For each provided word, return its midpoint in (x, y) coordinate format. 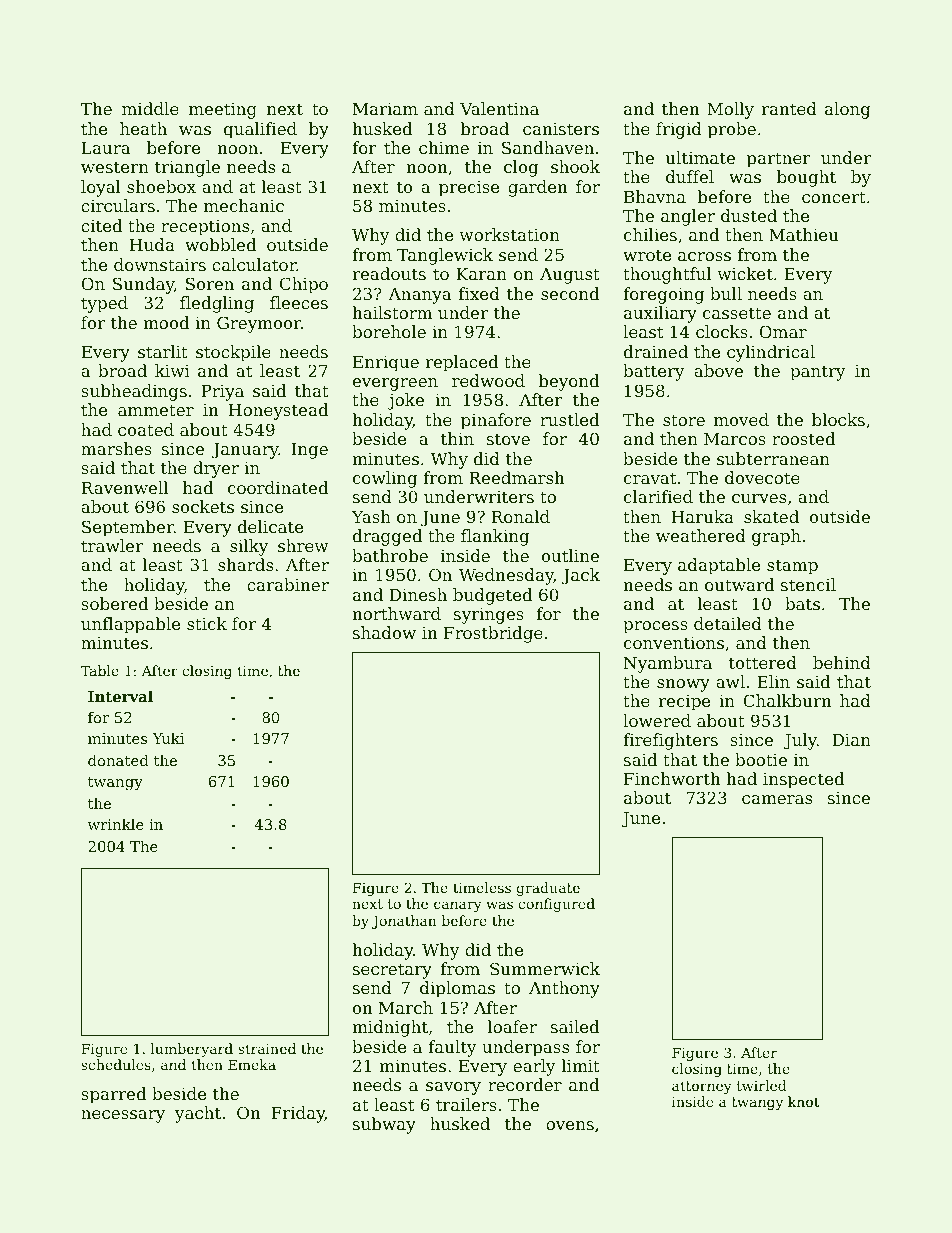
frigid (679, 130)
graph (776, 537)
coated (146, 429)
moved (741, 419)
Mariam (385, 108)
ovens (570, 1125)
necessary (123, 1116)
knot (803, 1101)
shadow (384, 632)
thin (457, 438)
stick (207, 623)
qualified (260, 130)
